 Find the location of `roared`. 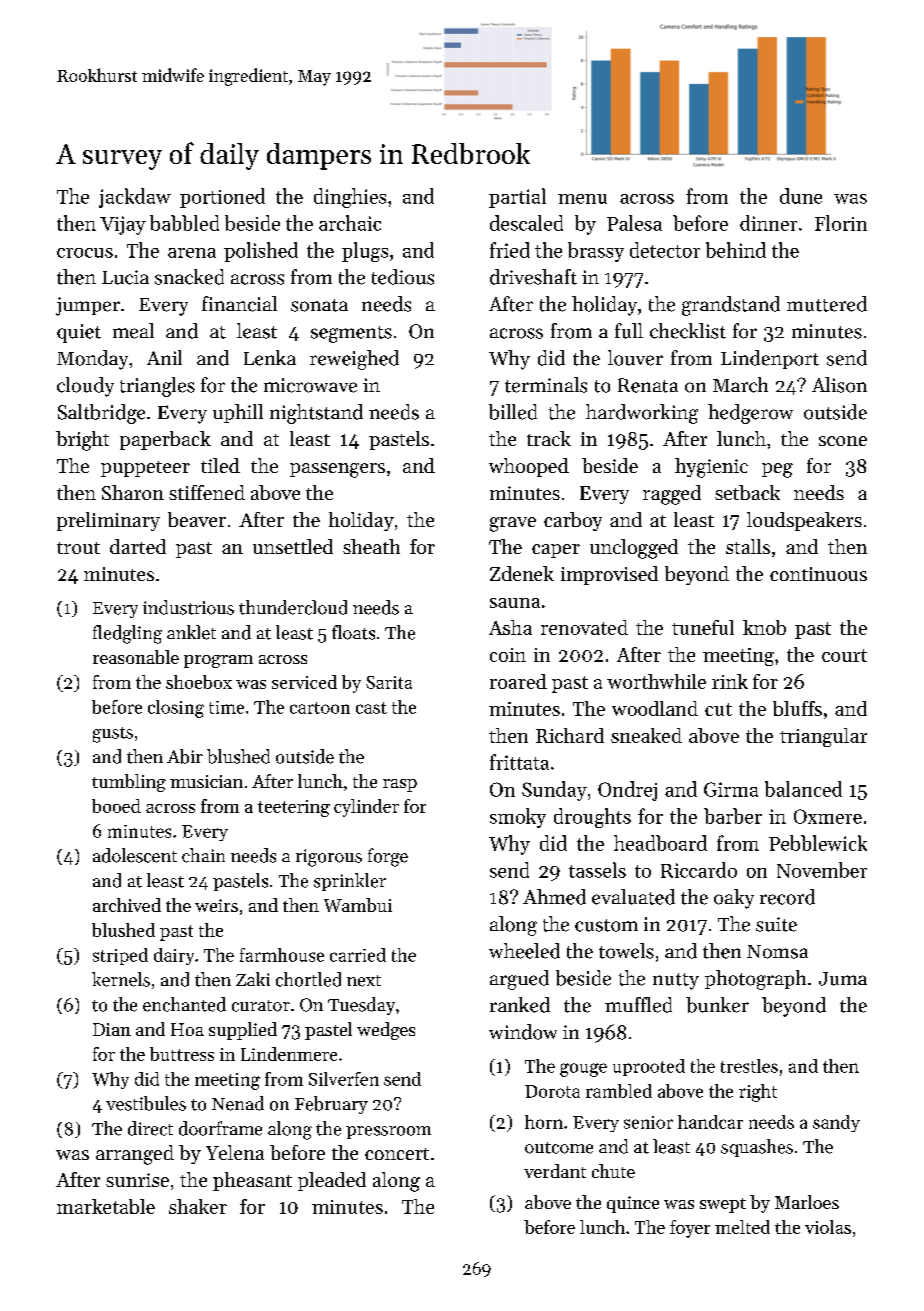

roared is located at coordinates (518, 681).
